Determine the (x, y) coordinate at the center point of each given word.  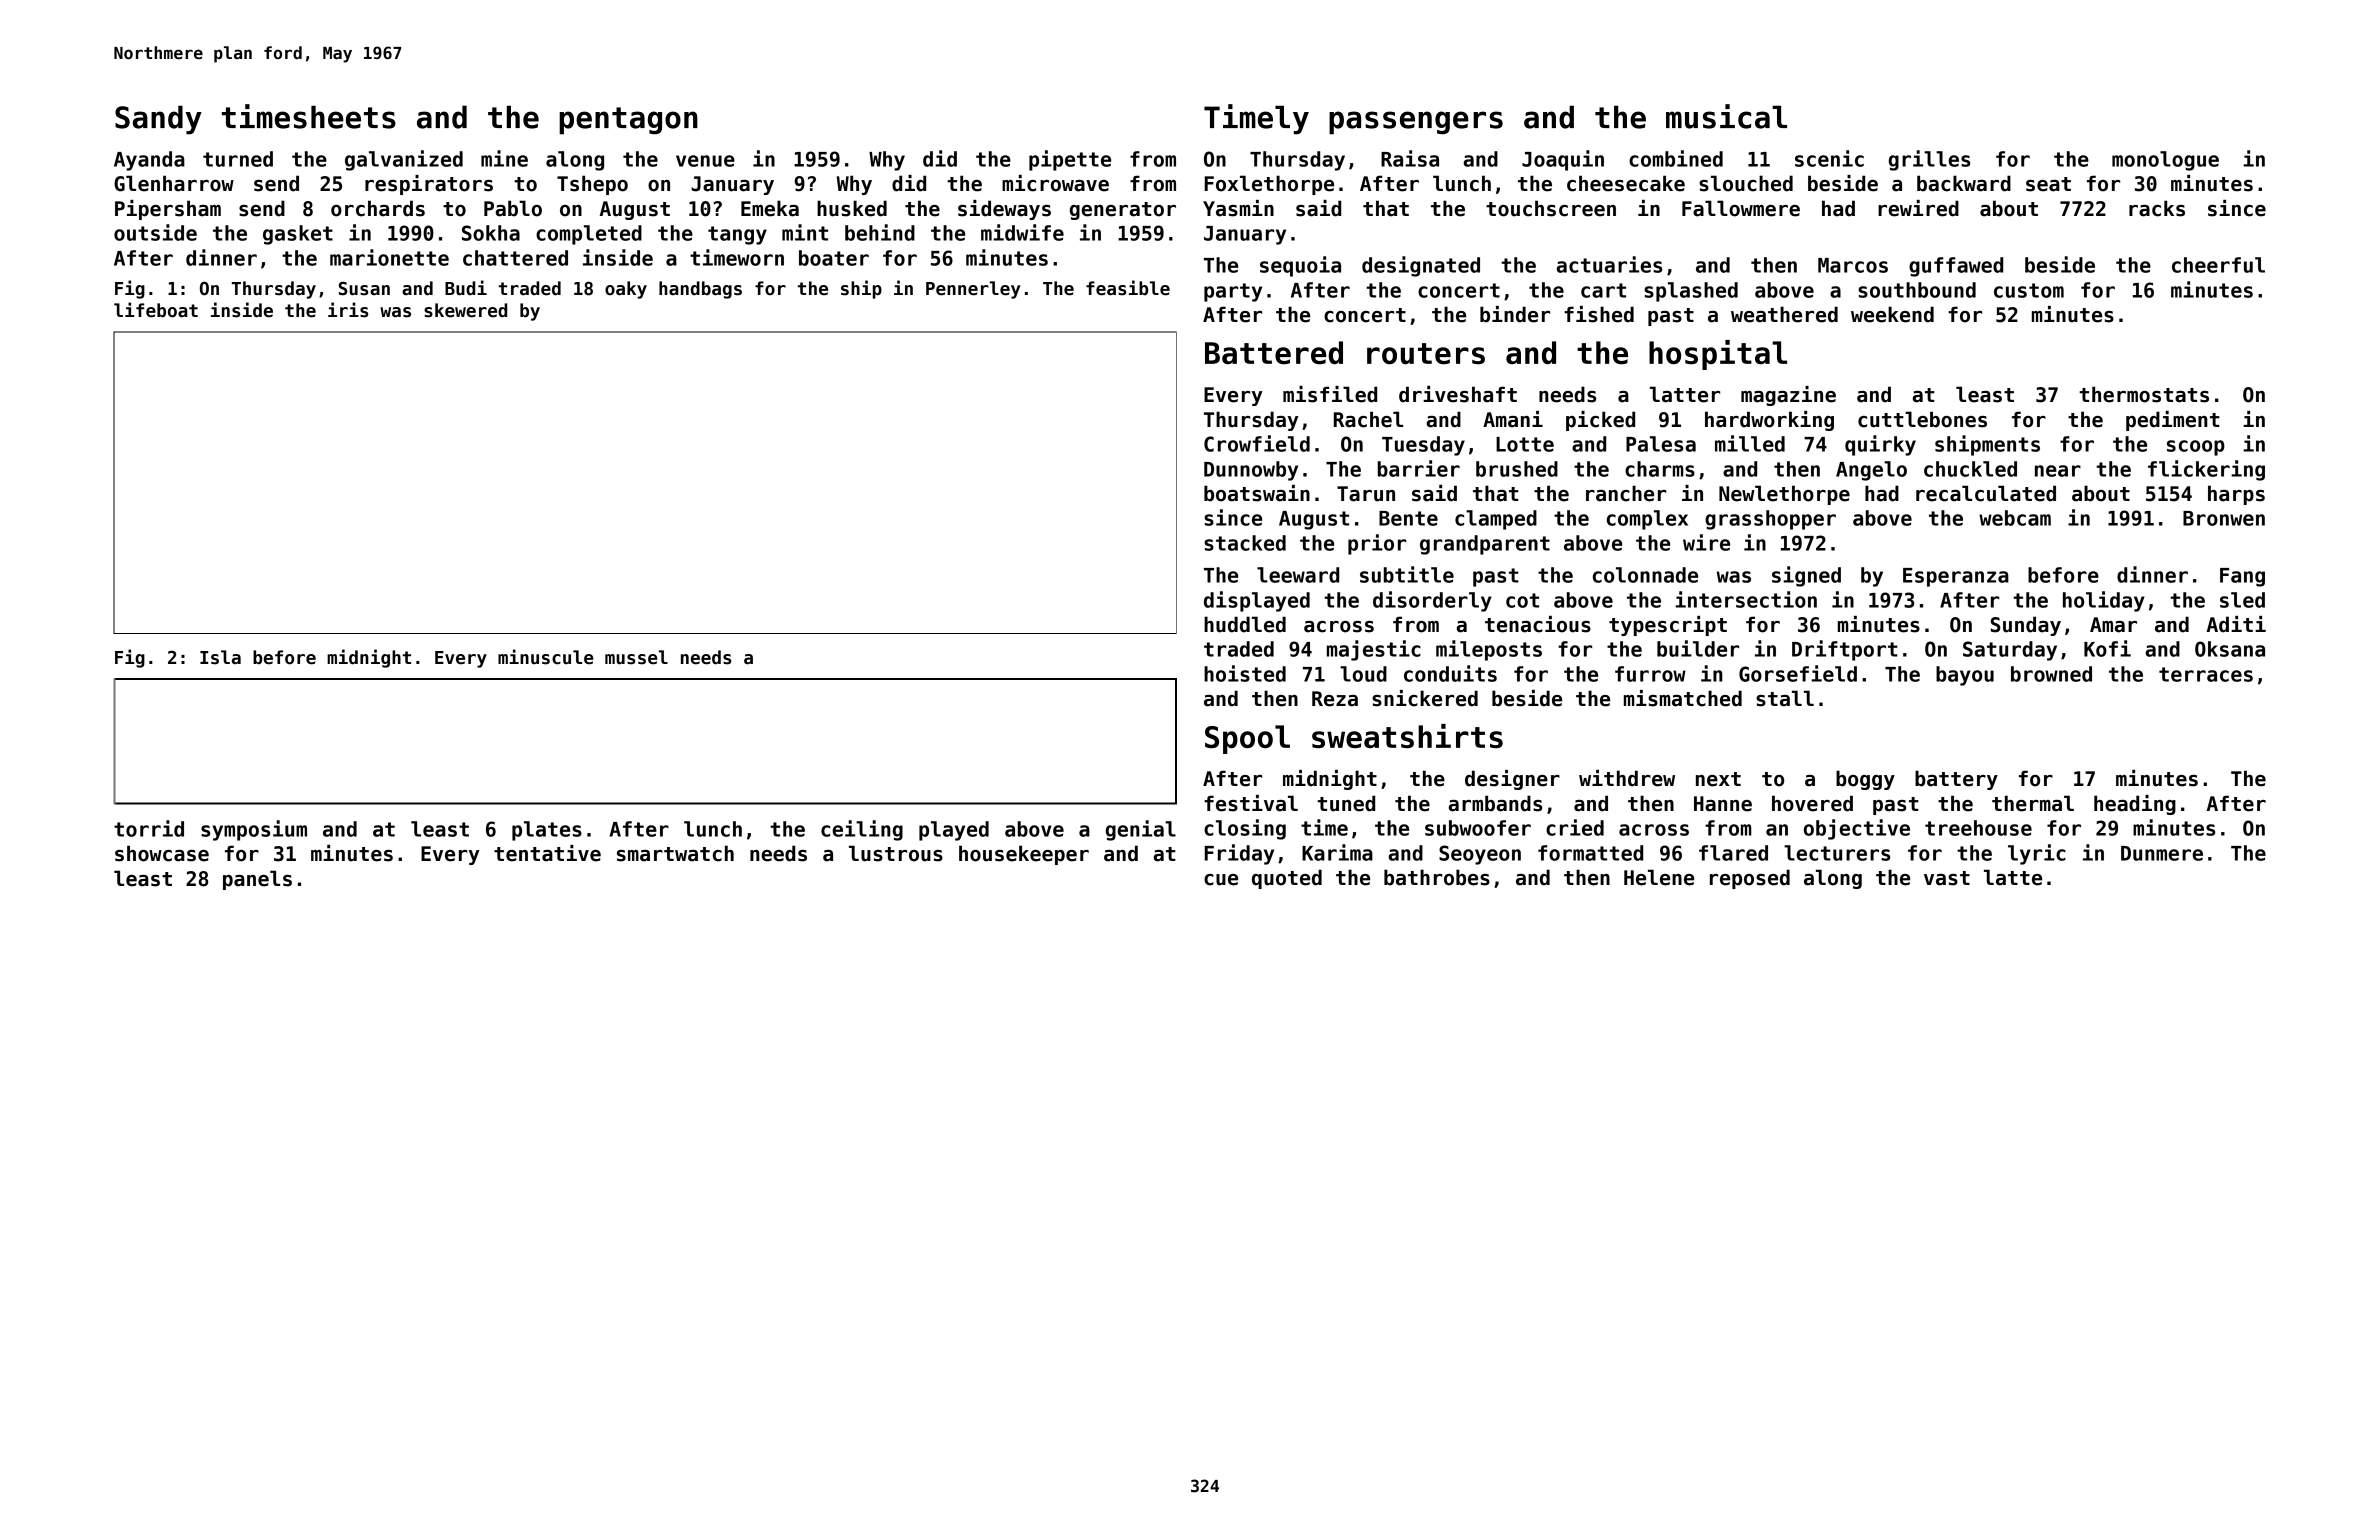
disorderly (1432, 601)
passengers (1416, 123)
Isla (220, 657)
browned (2051, 674)
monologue (2165, 161)
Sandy (158, 120)
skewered (465, 310)
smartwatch (675, 853)
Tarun (1366, 494)
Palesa (1661, 444)
